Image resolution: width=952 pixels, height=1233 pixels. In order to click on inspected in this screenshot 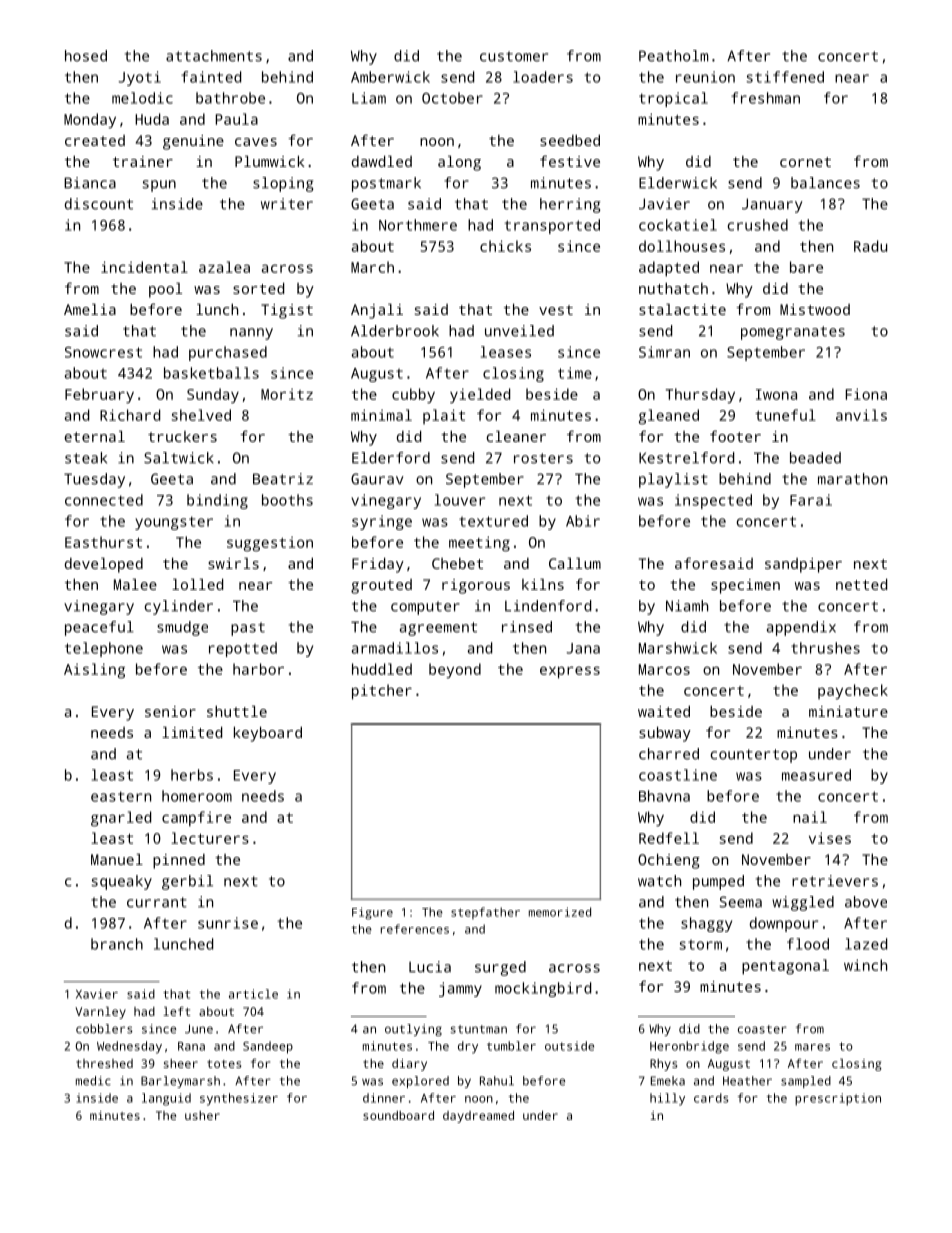, I will do `click(713, 501)`.
